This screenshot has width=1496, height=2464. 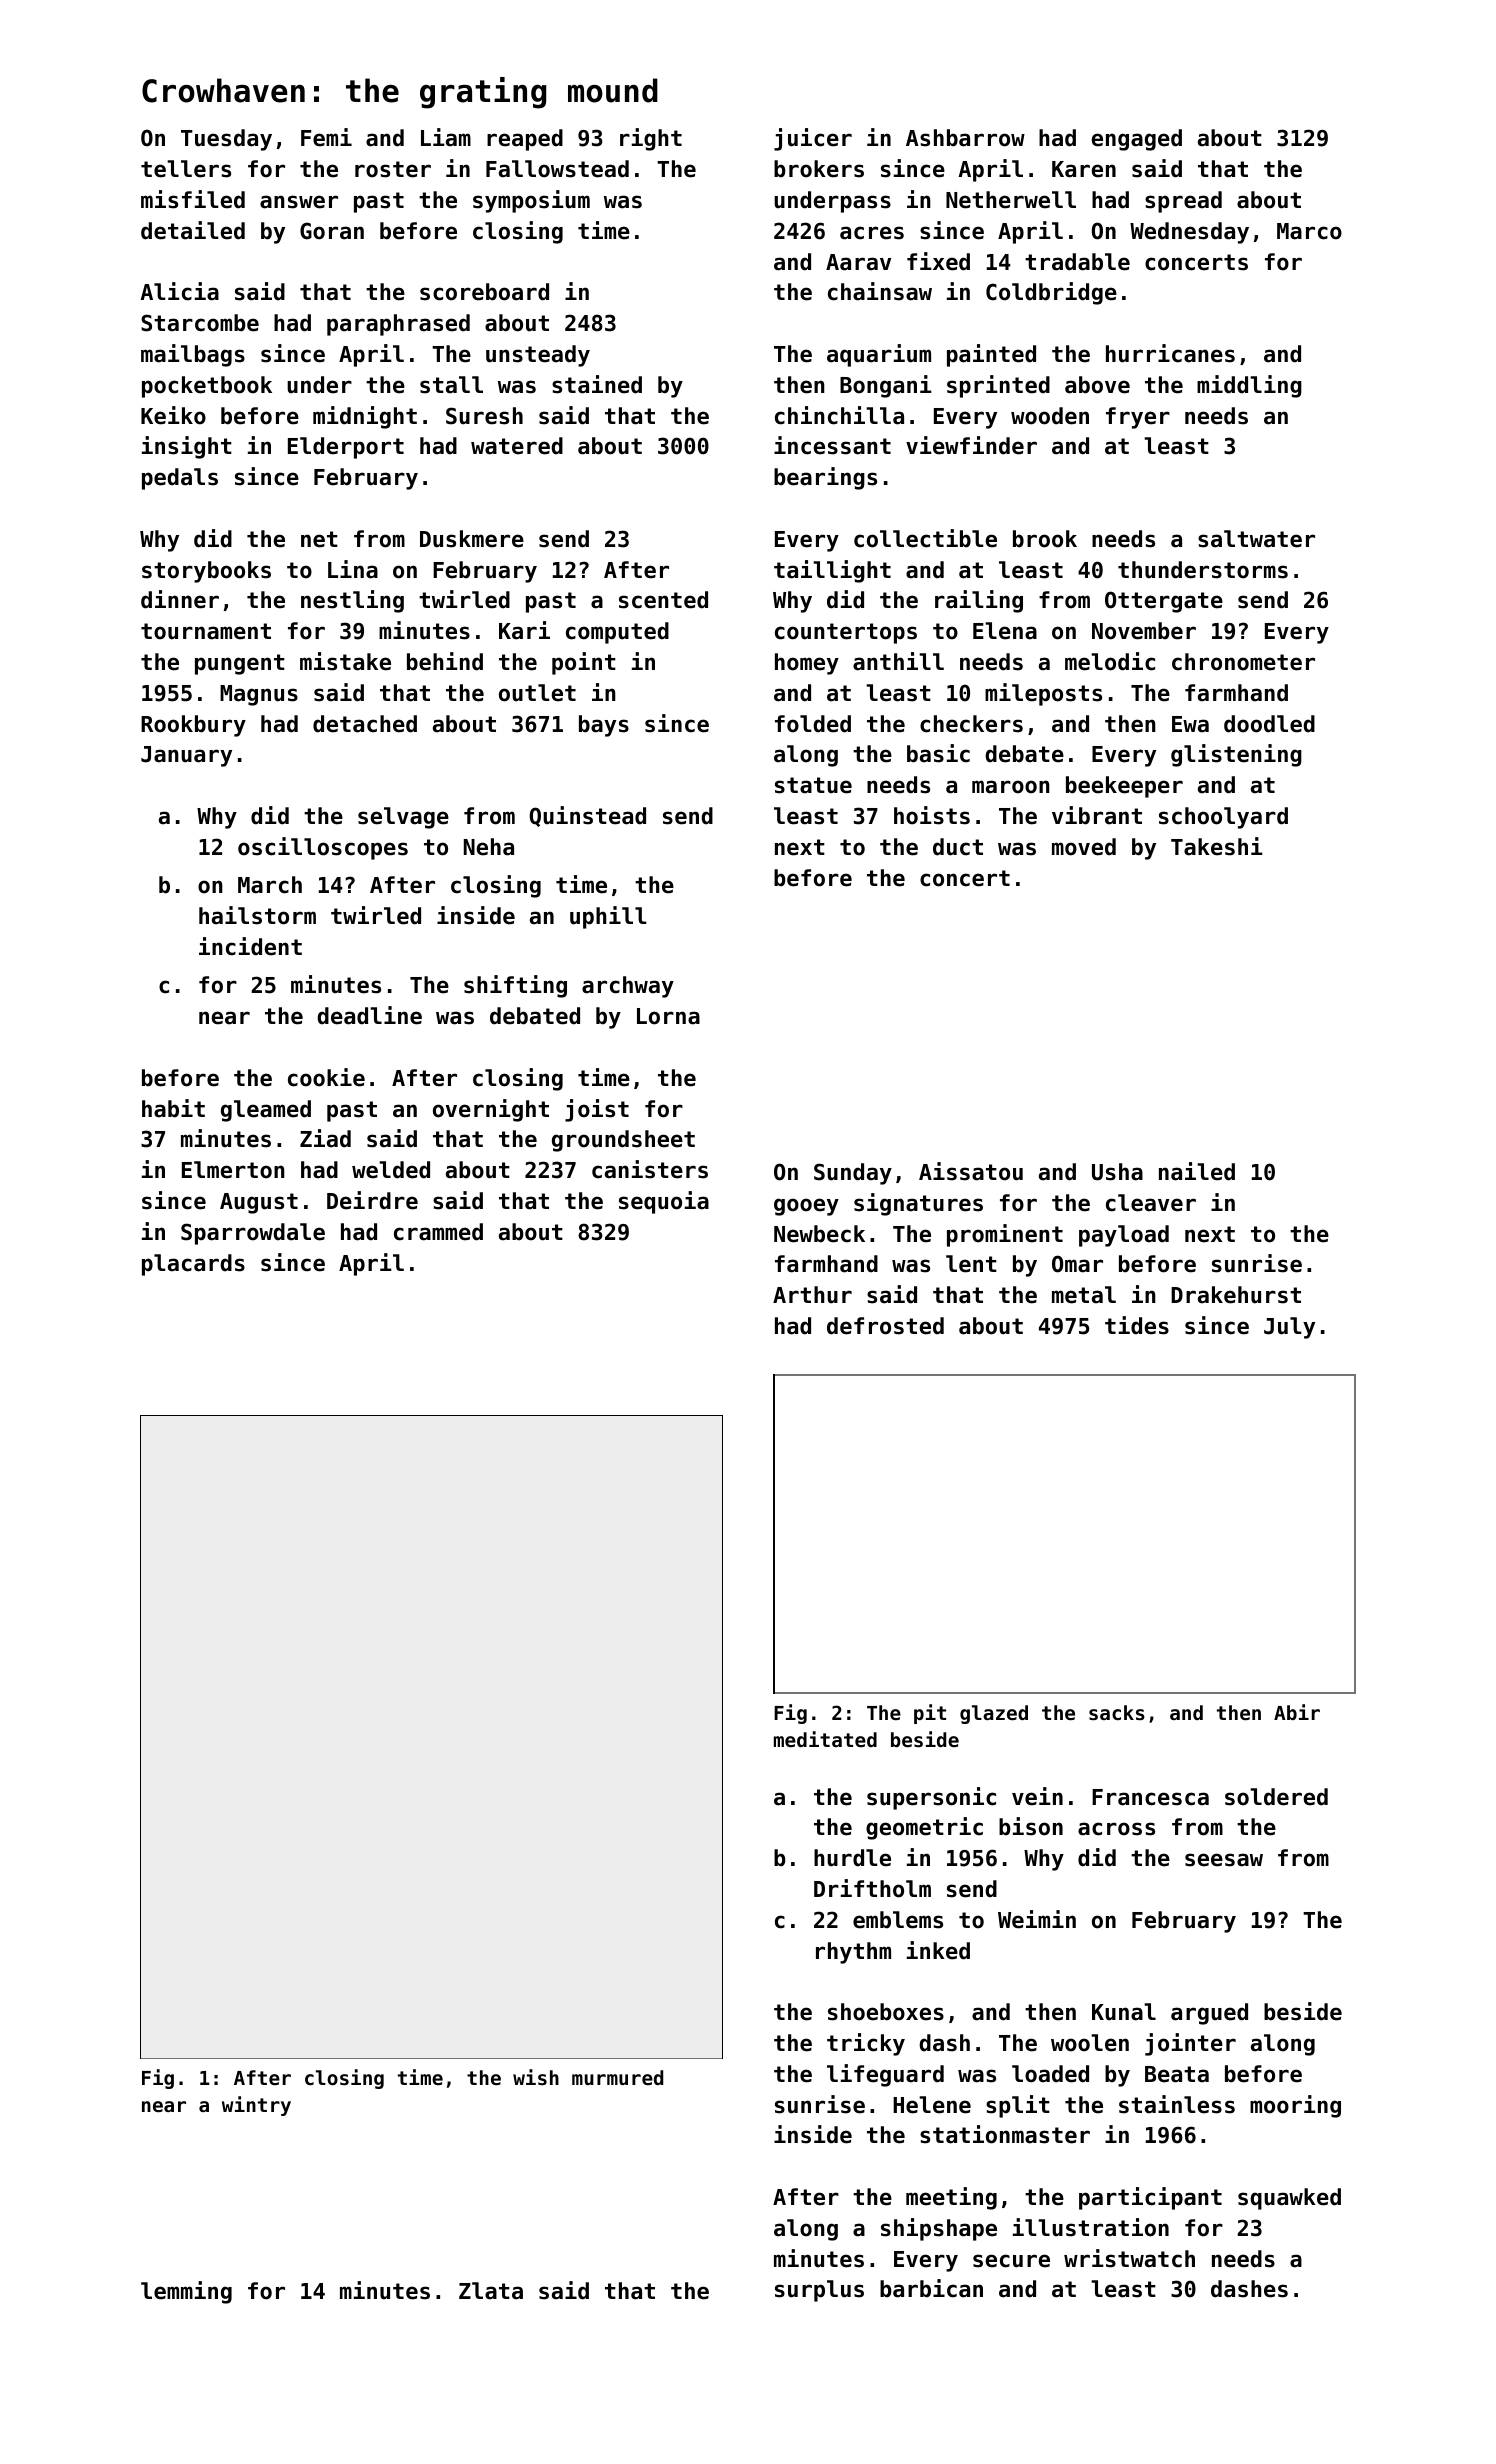 What do you see at coordinates (812, 1295) in the screenshot?
I see `Arthur` at bounding box center [812, 1295].
